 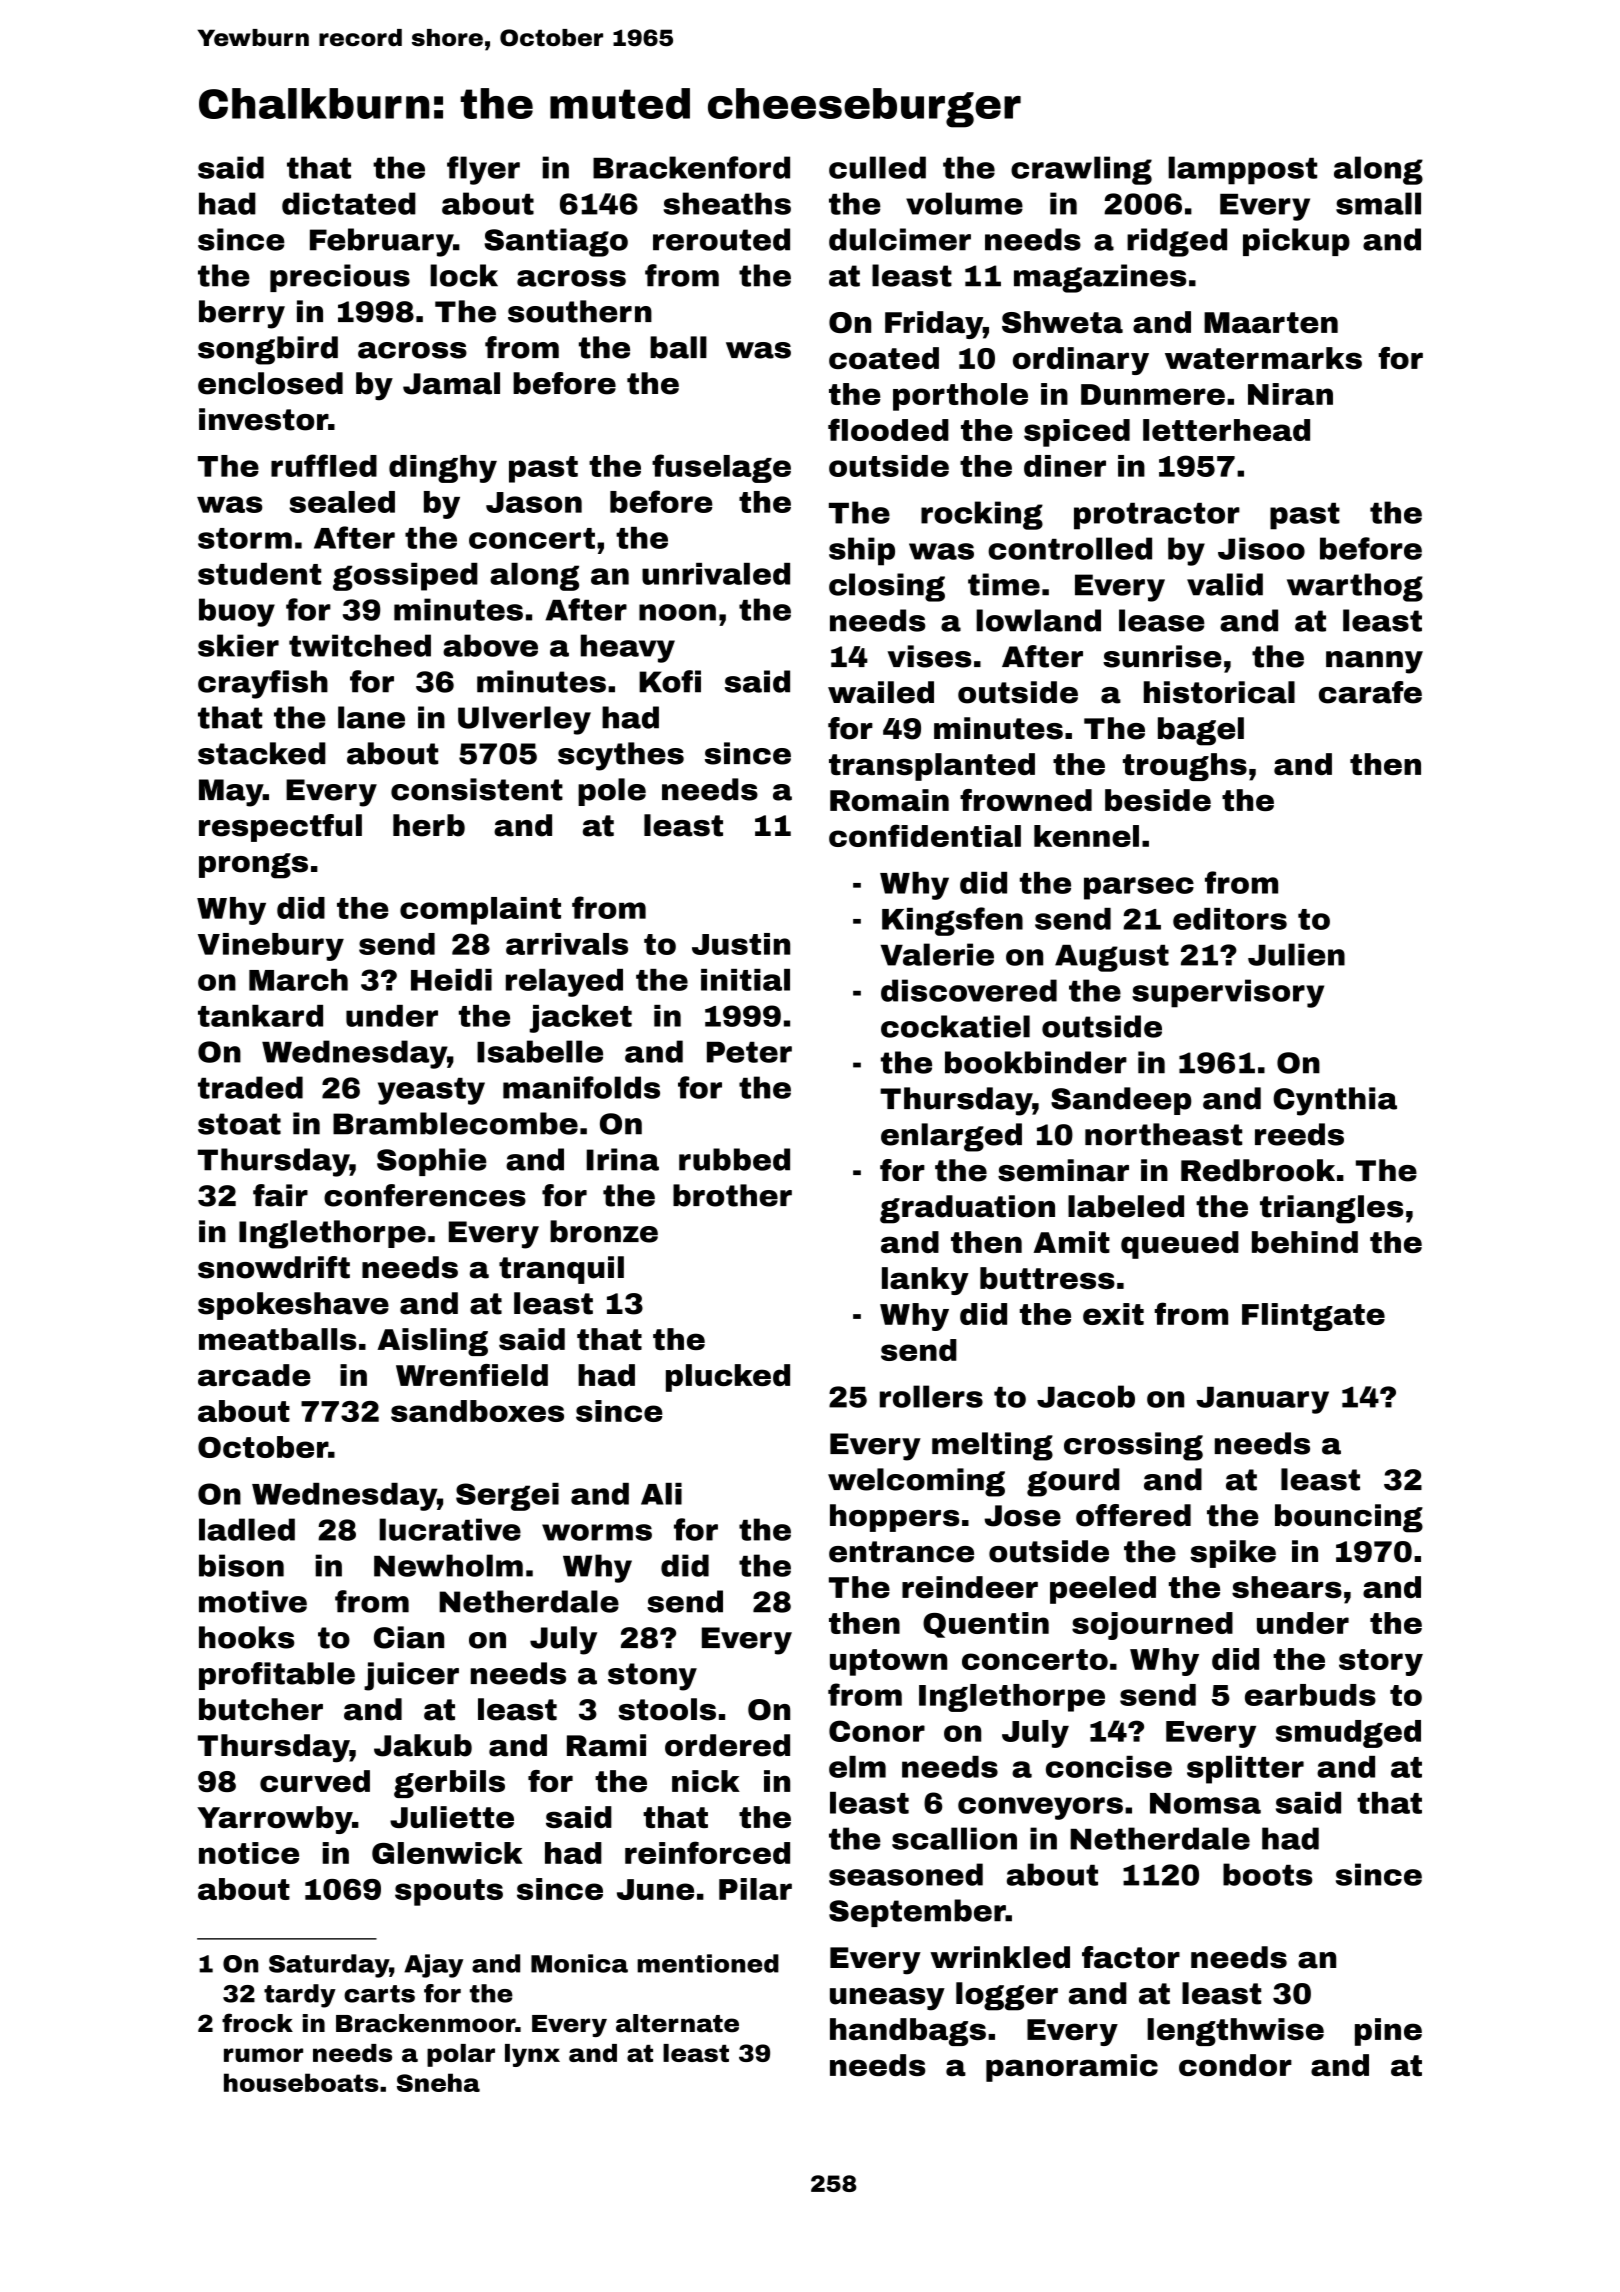 I want to click on handbags, so click(x=908, y=2032).
